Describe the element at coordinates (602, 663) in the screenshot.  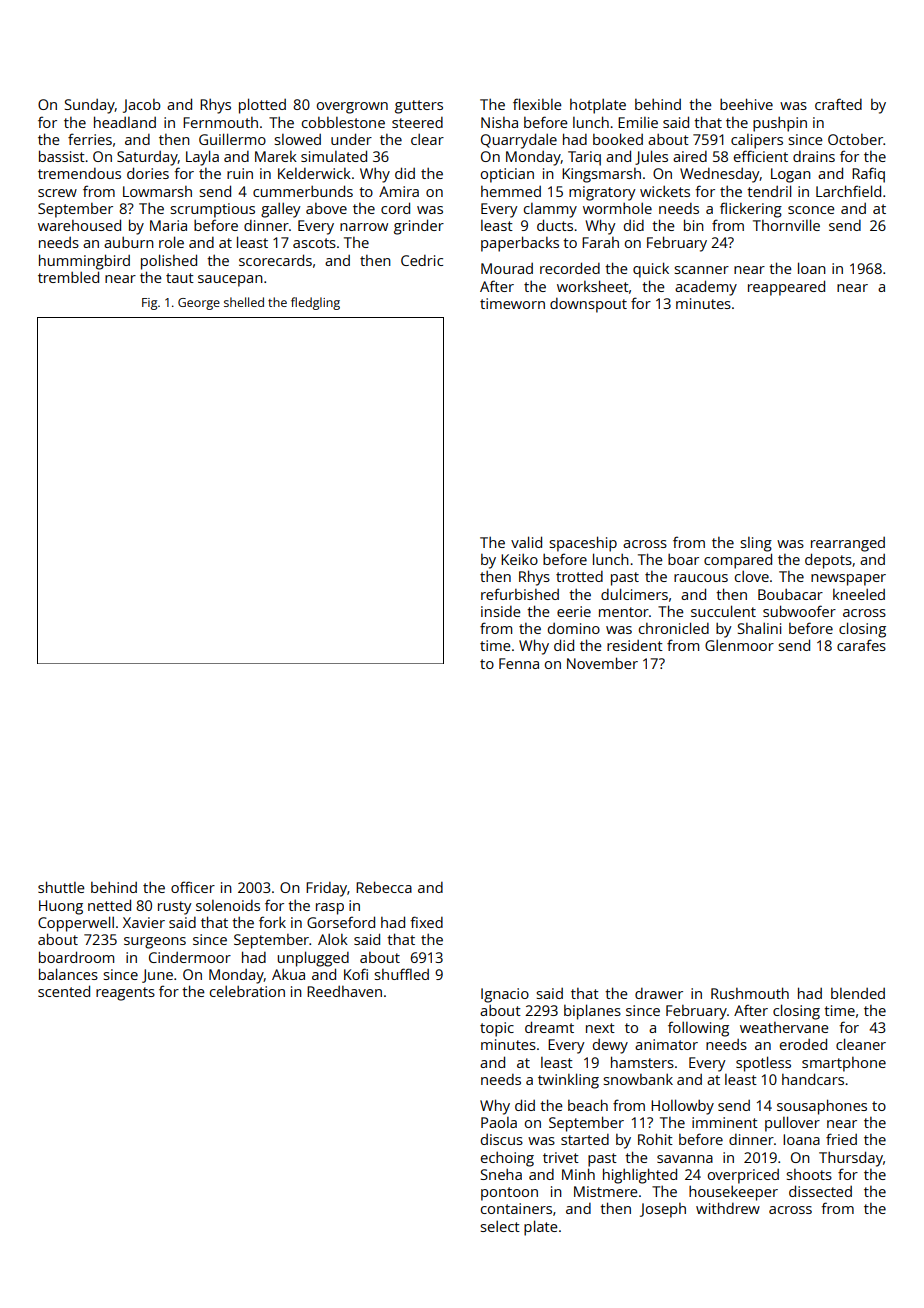
I see `November` at that location.
